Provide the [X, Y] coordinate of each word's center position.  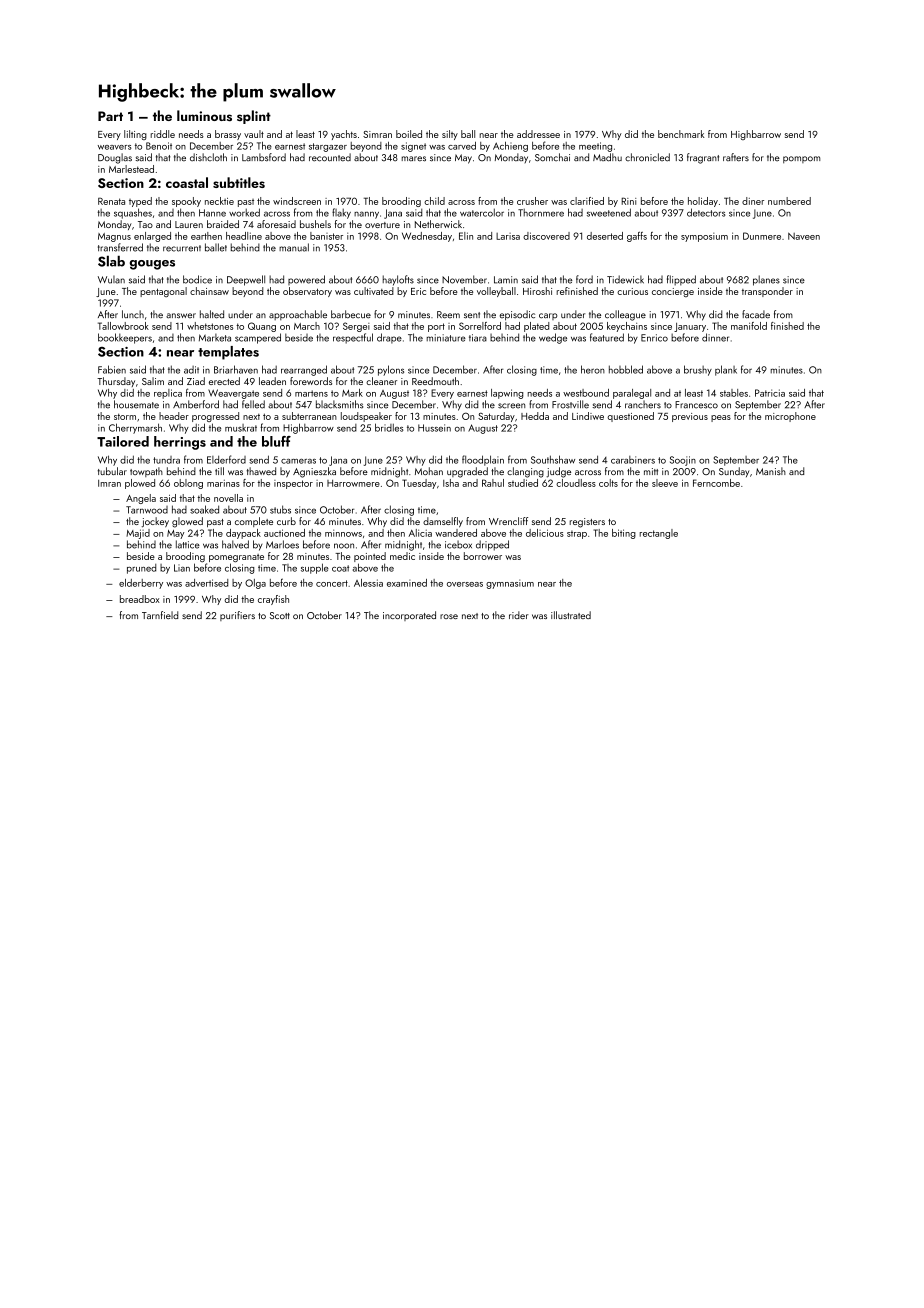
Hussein [434, 428]
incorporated [409, 616]
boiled [409, 134]
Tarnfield [160, 615]
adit [191, 370]
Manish [771, 471]
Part [110, 116]
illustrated [571, 615]
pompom [801, 159]
